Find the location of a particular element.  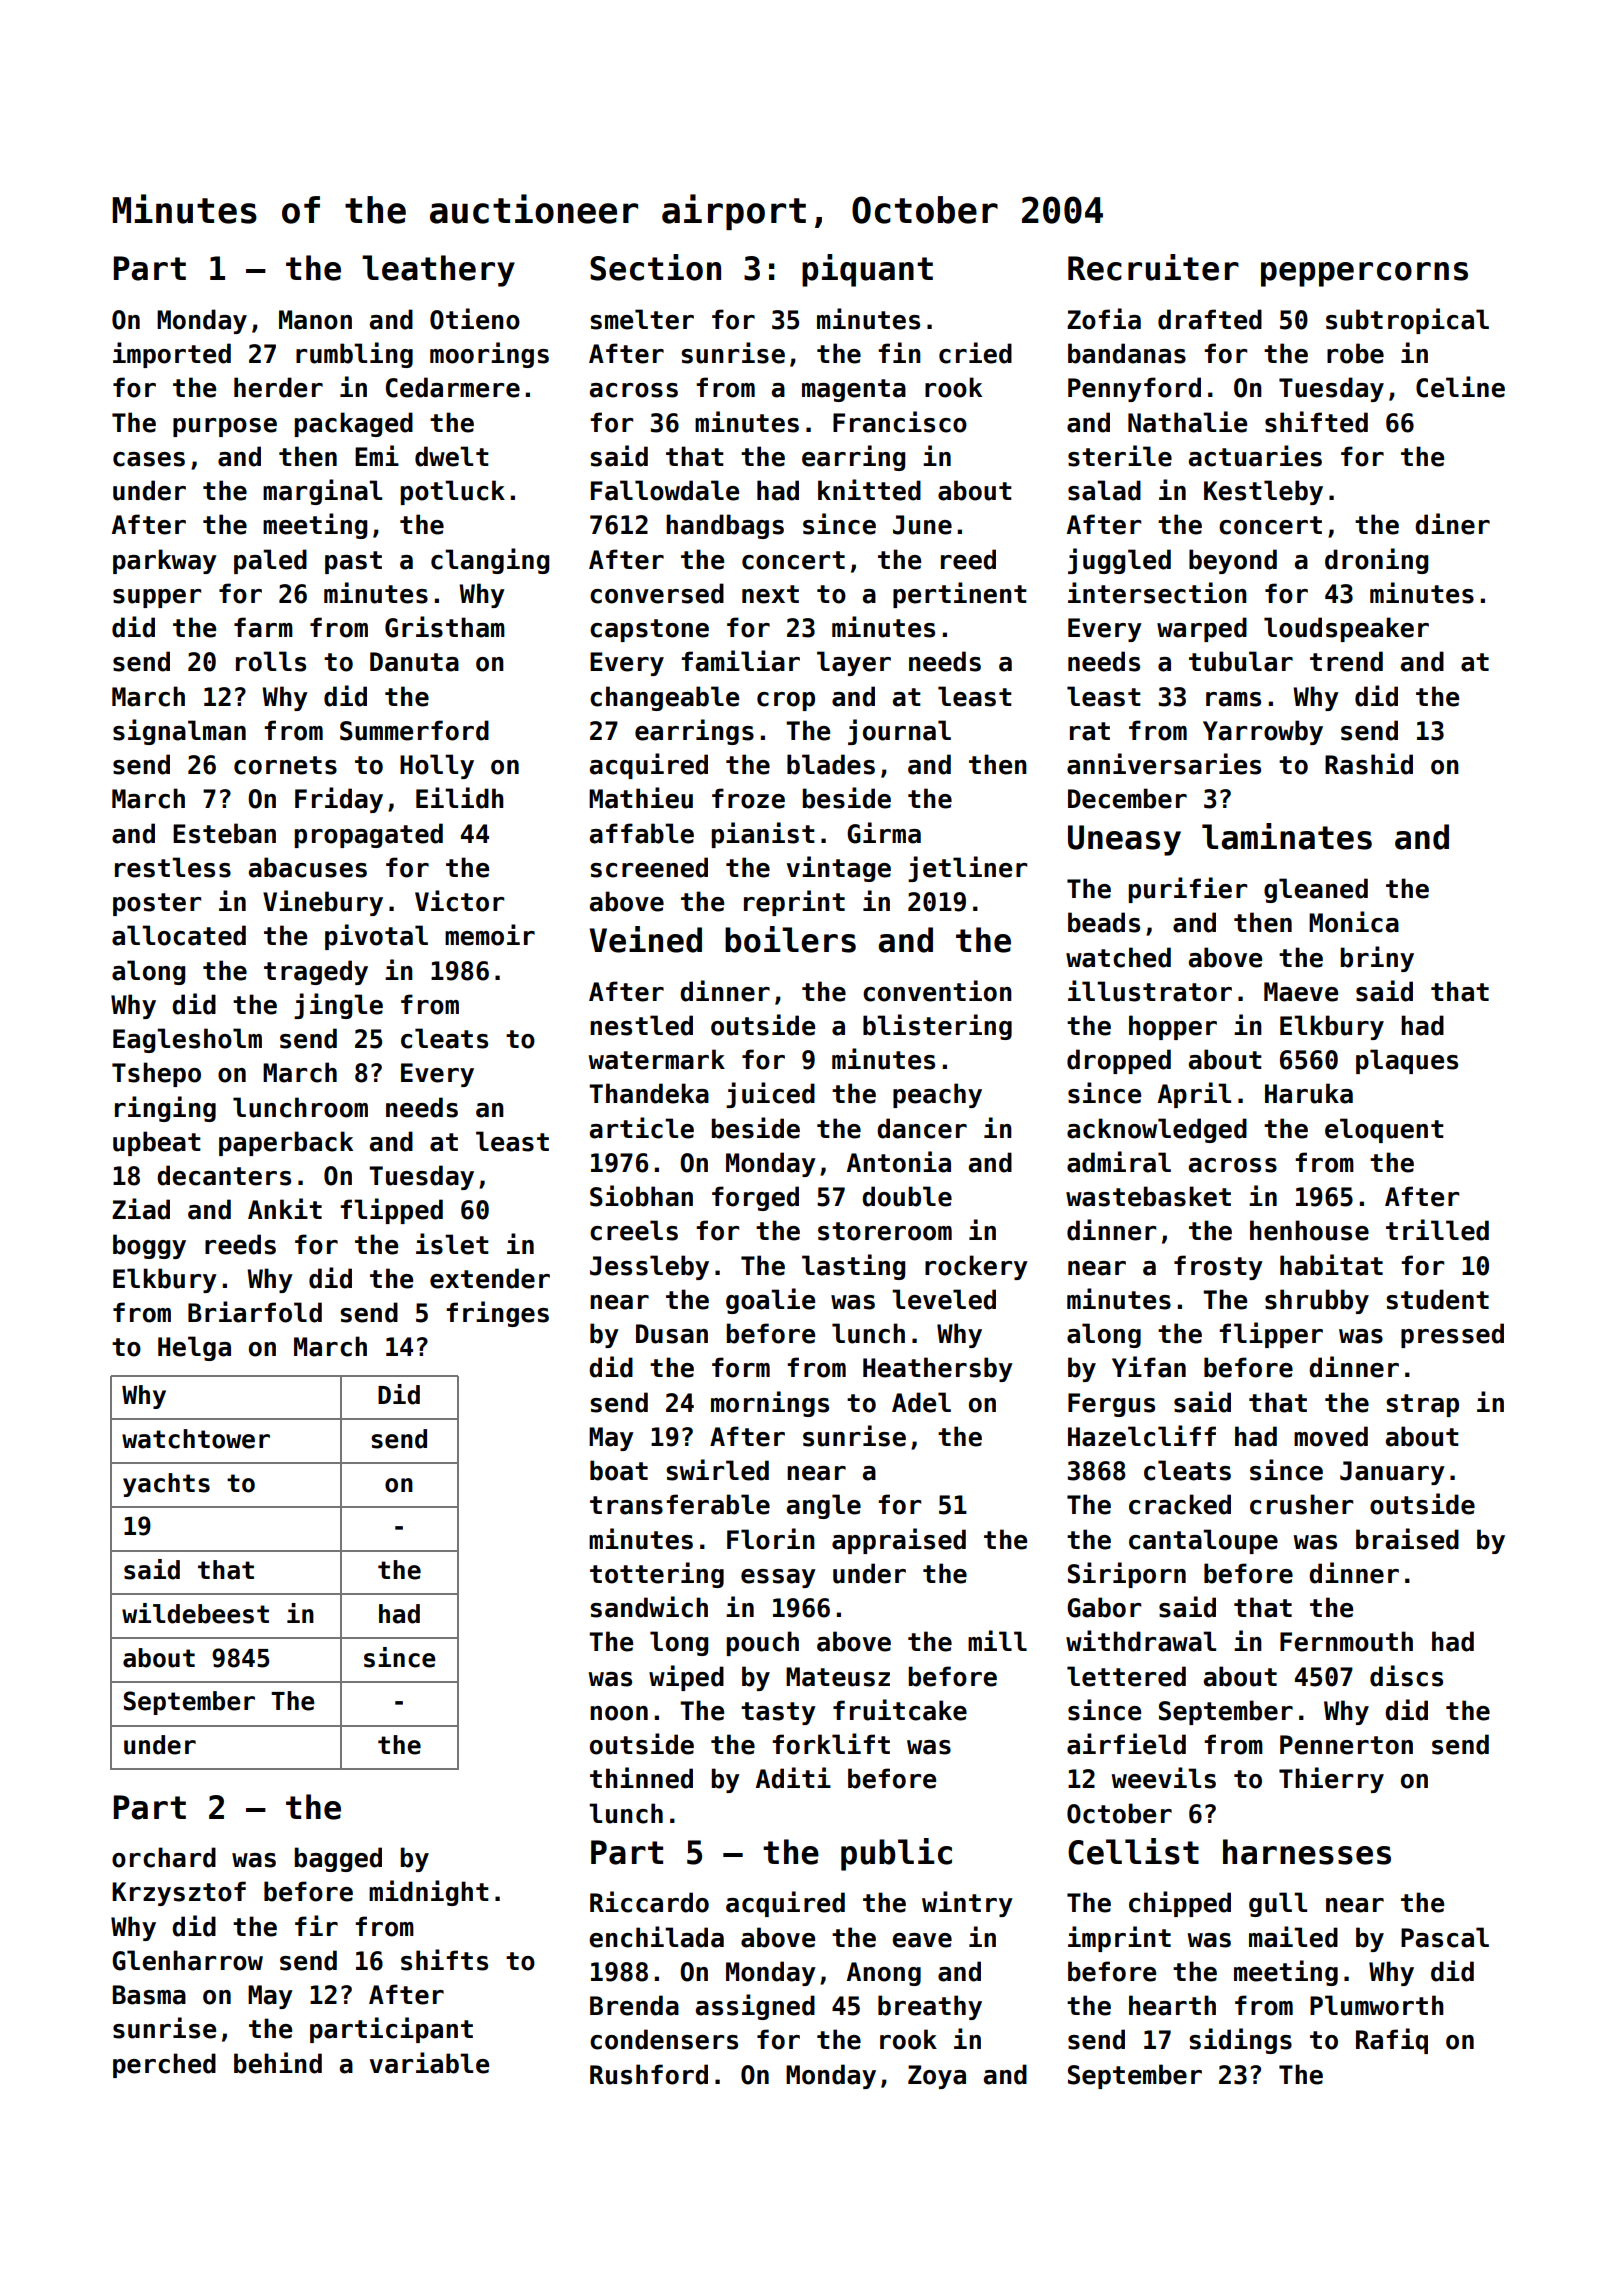

Rafiq is located at coordinates (1392, 2041).
